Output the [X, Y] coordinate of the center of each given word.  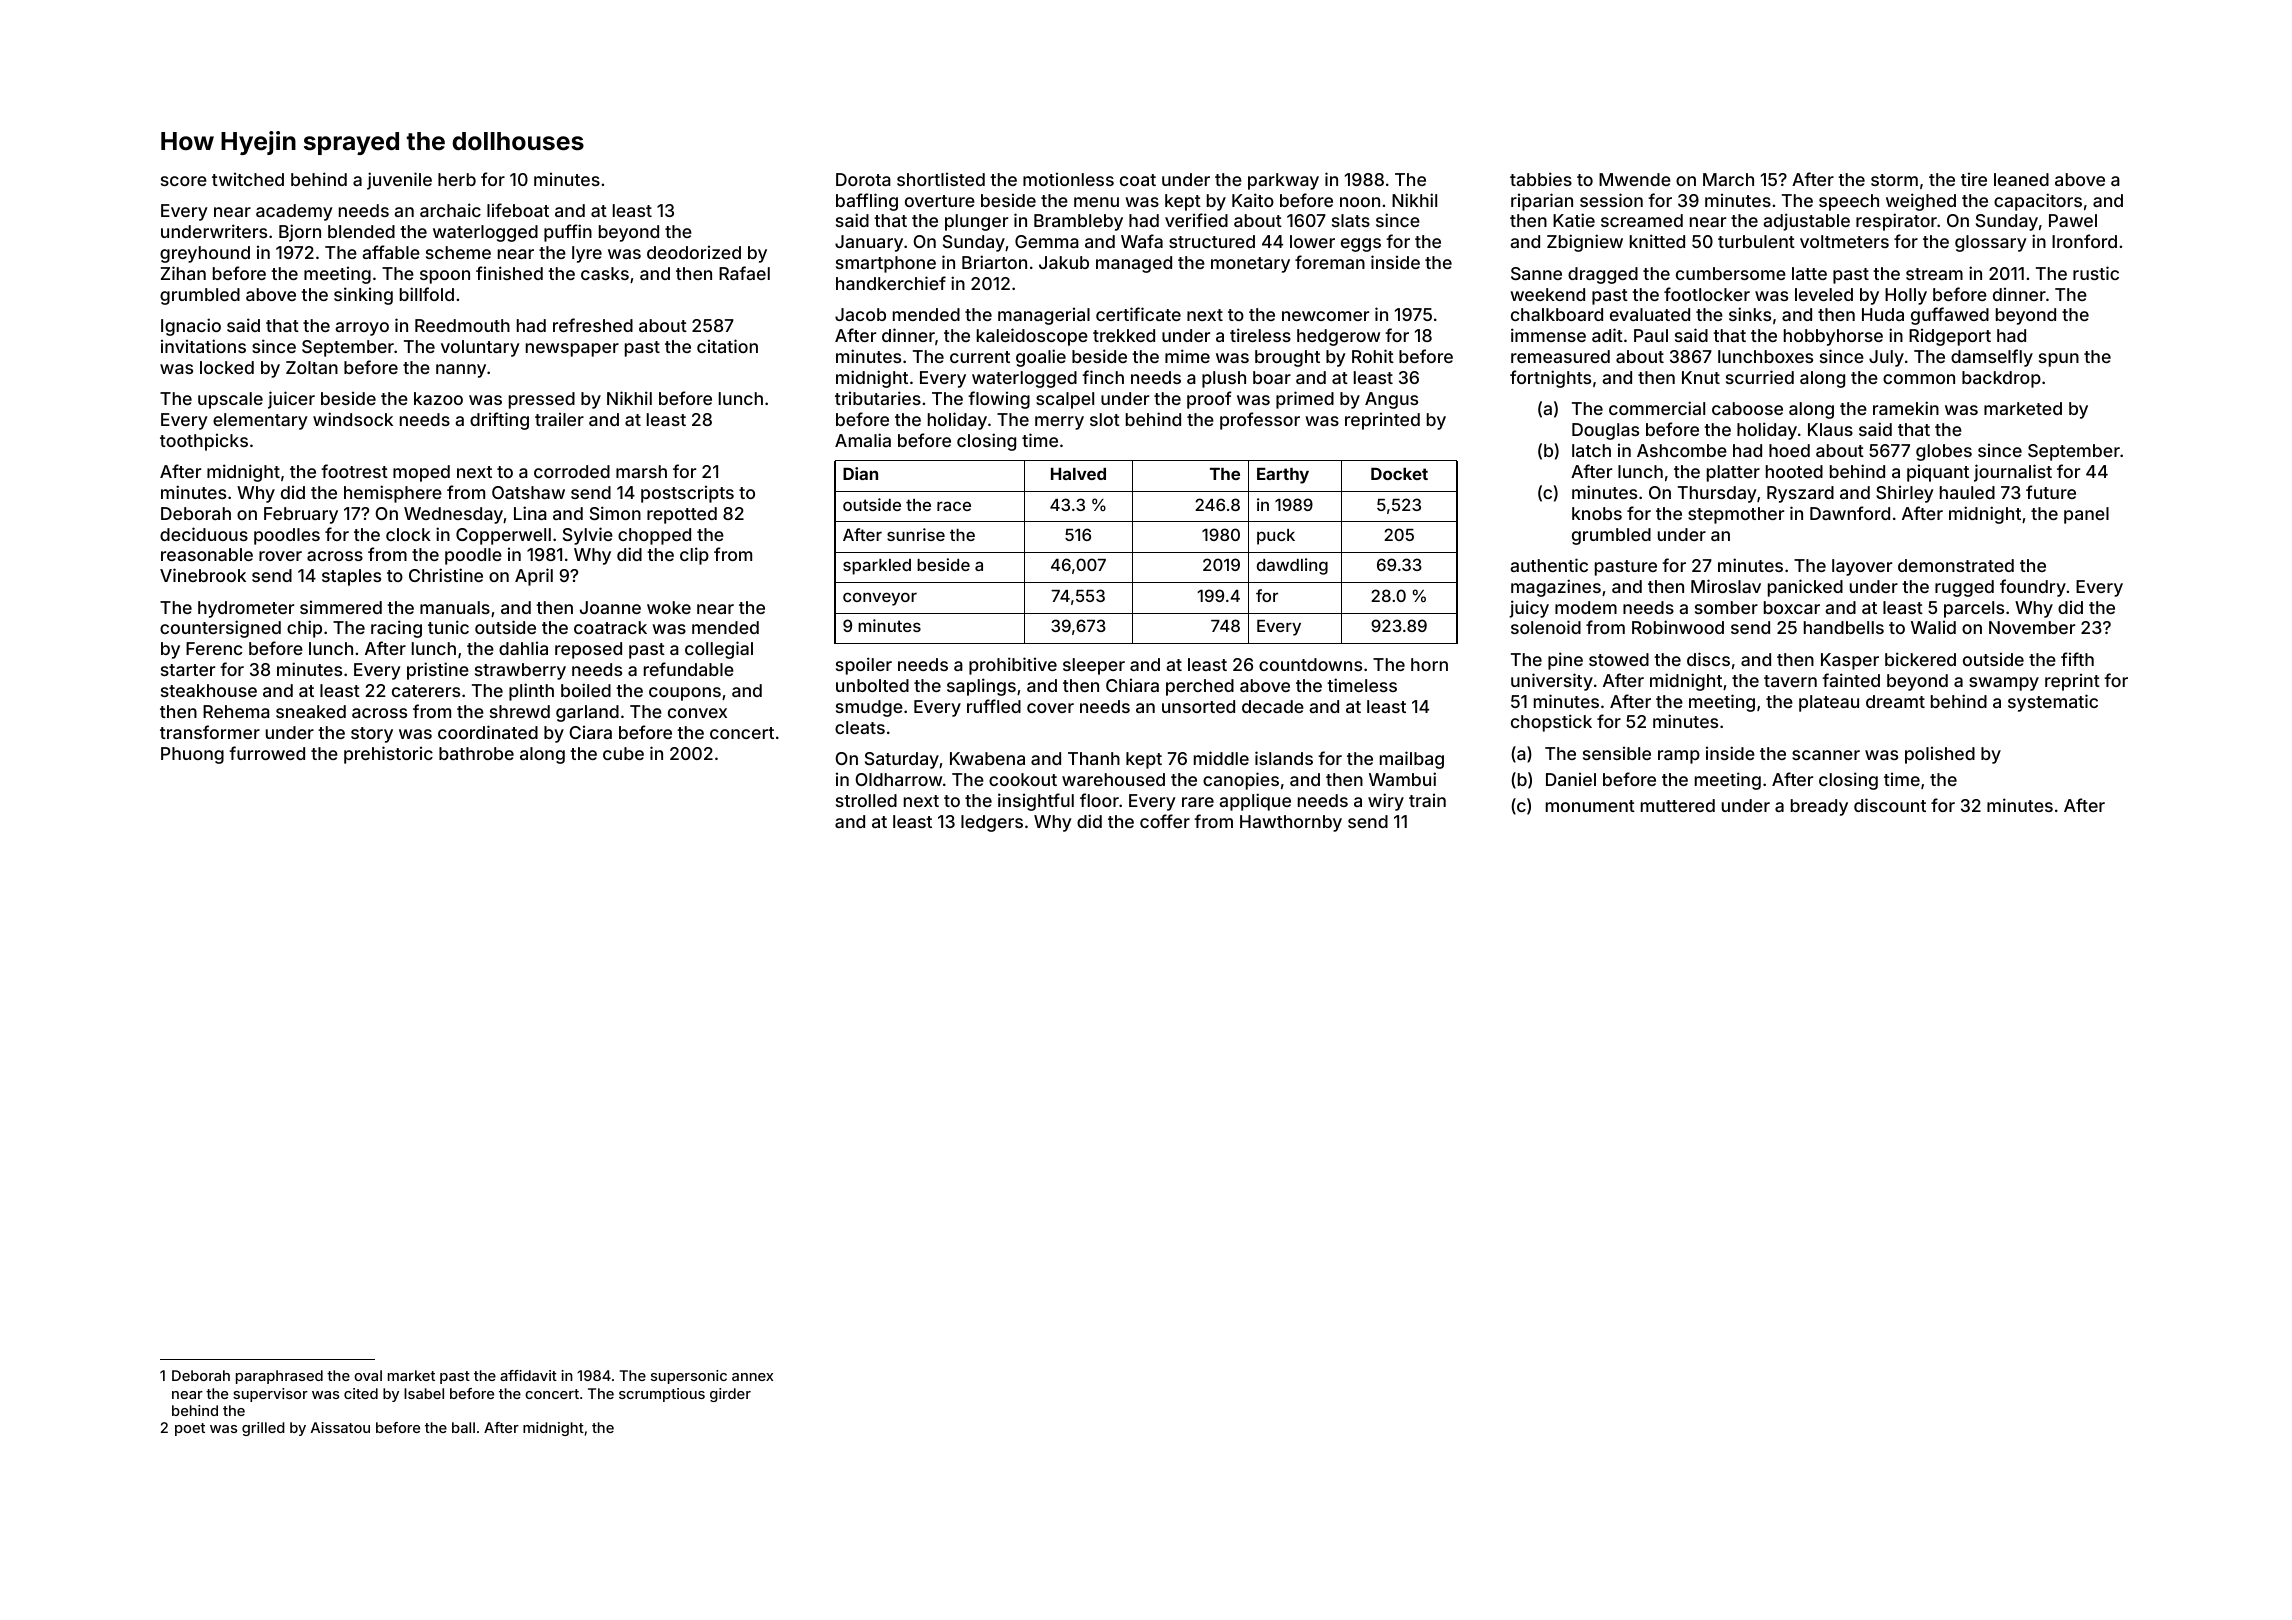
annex [752, 1377]
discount [1890, 805]
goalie [1041, 358]
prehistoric [388, 755]
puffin [568, 233]
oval [368, 1375]
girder [730, 1395]
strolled [866, 800]
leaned [2021, 179]
